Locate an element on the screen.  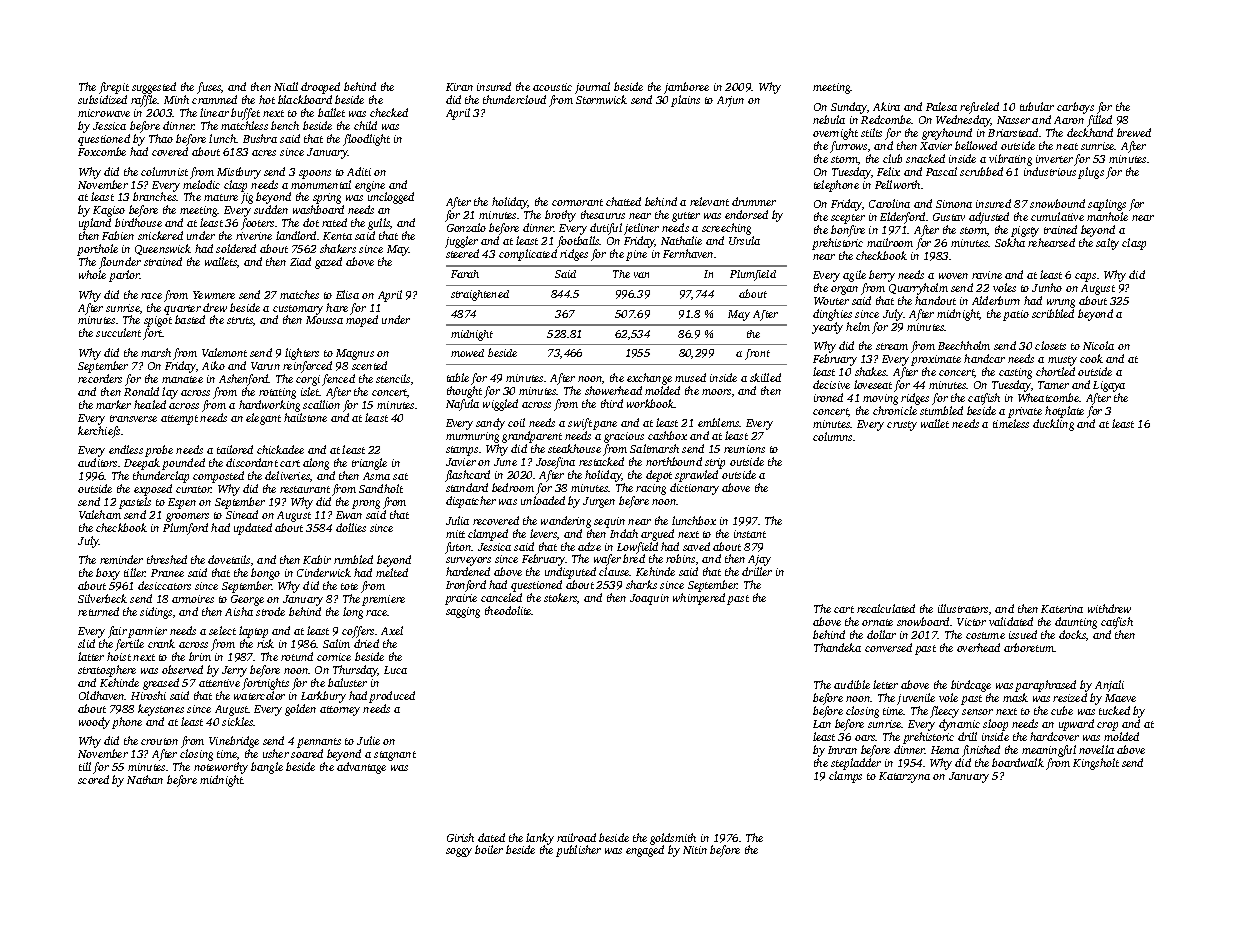
Yewmere is located at coordinates (214, 295).
